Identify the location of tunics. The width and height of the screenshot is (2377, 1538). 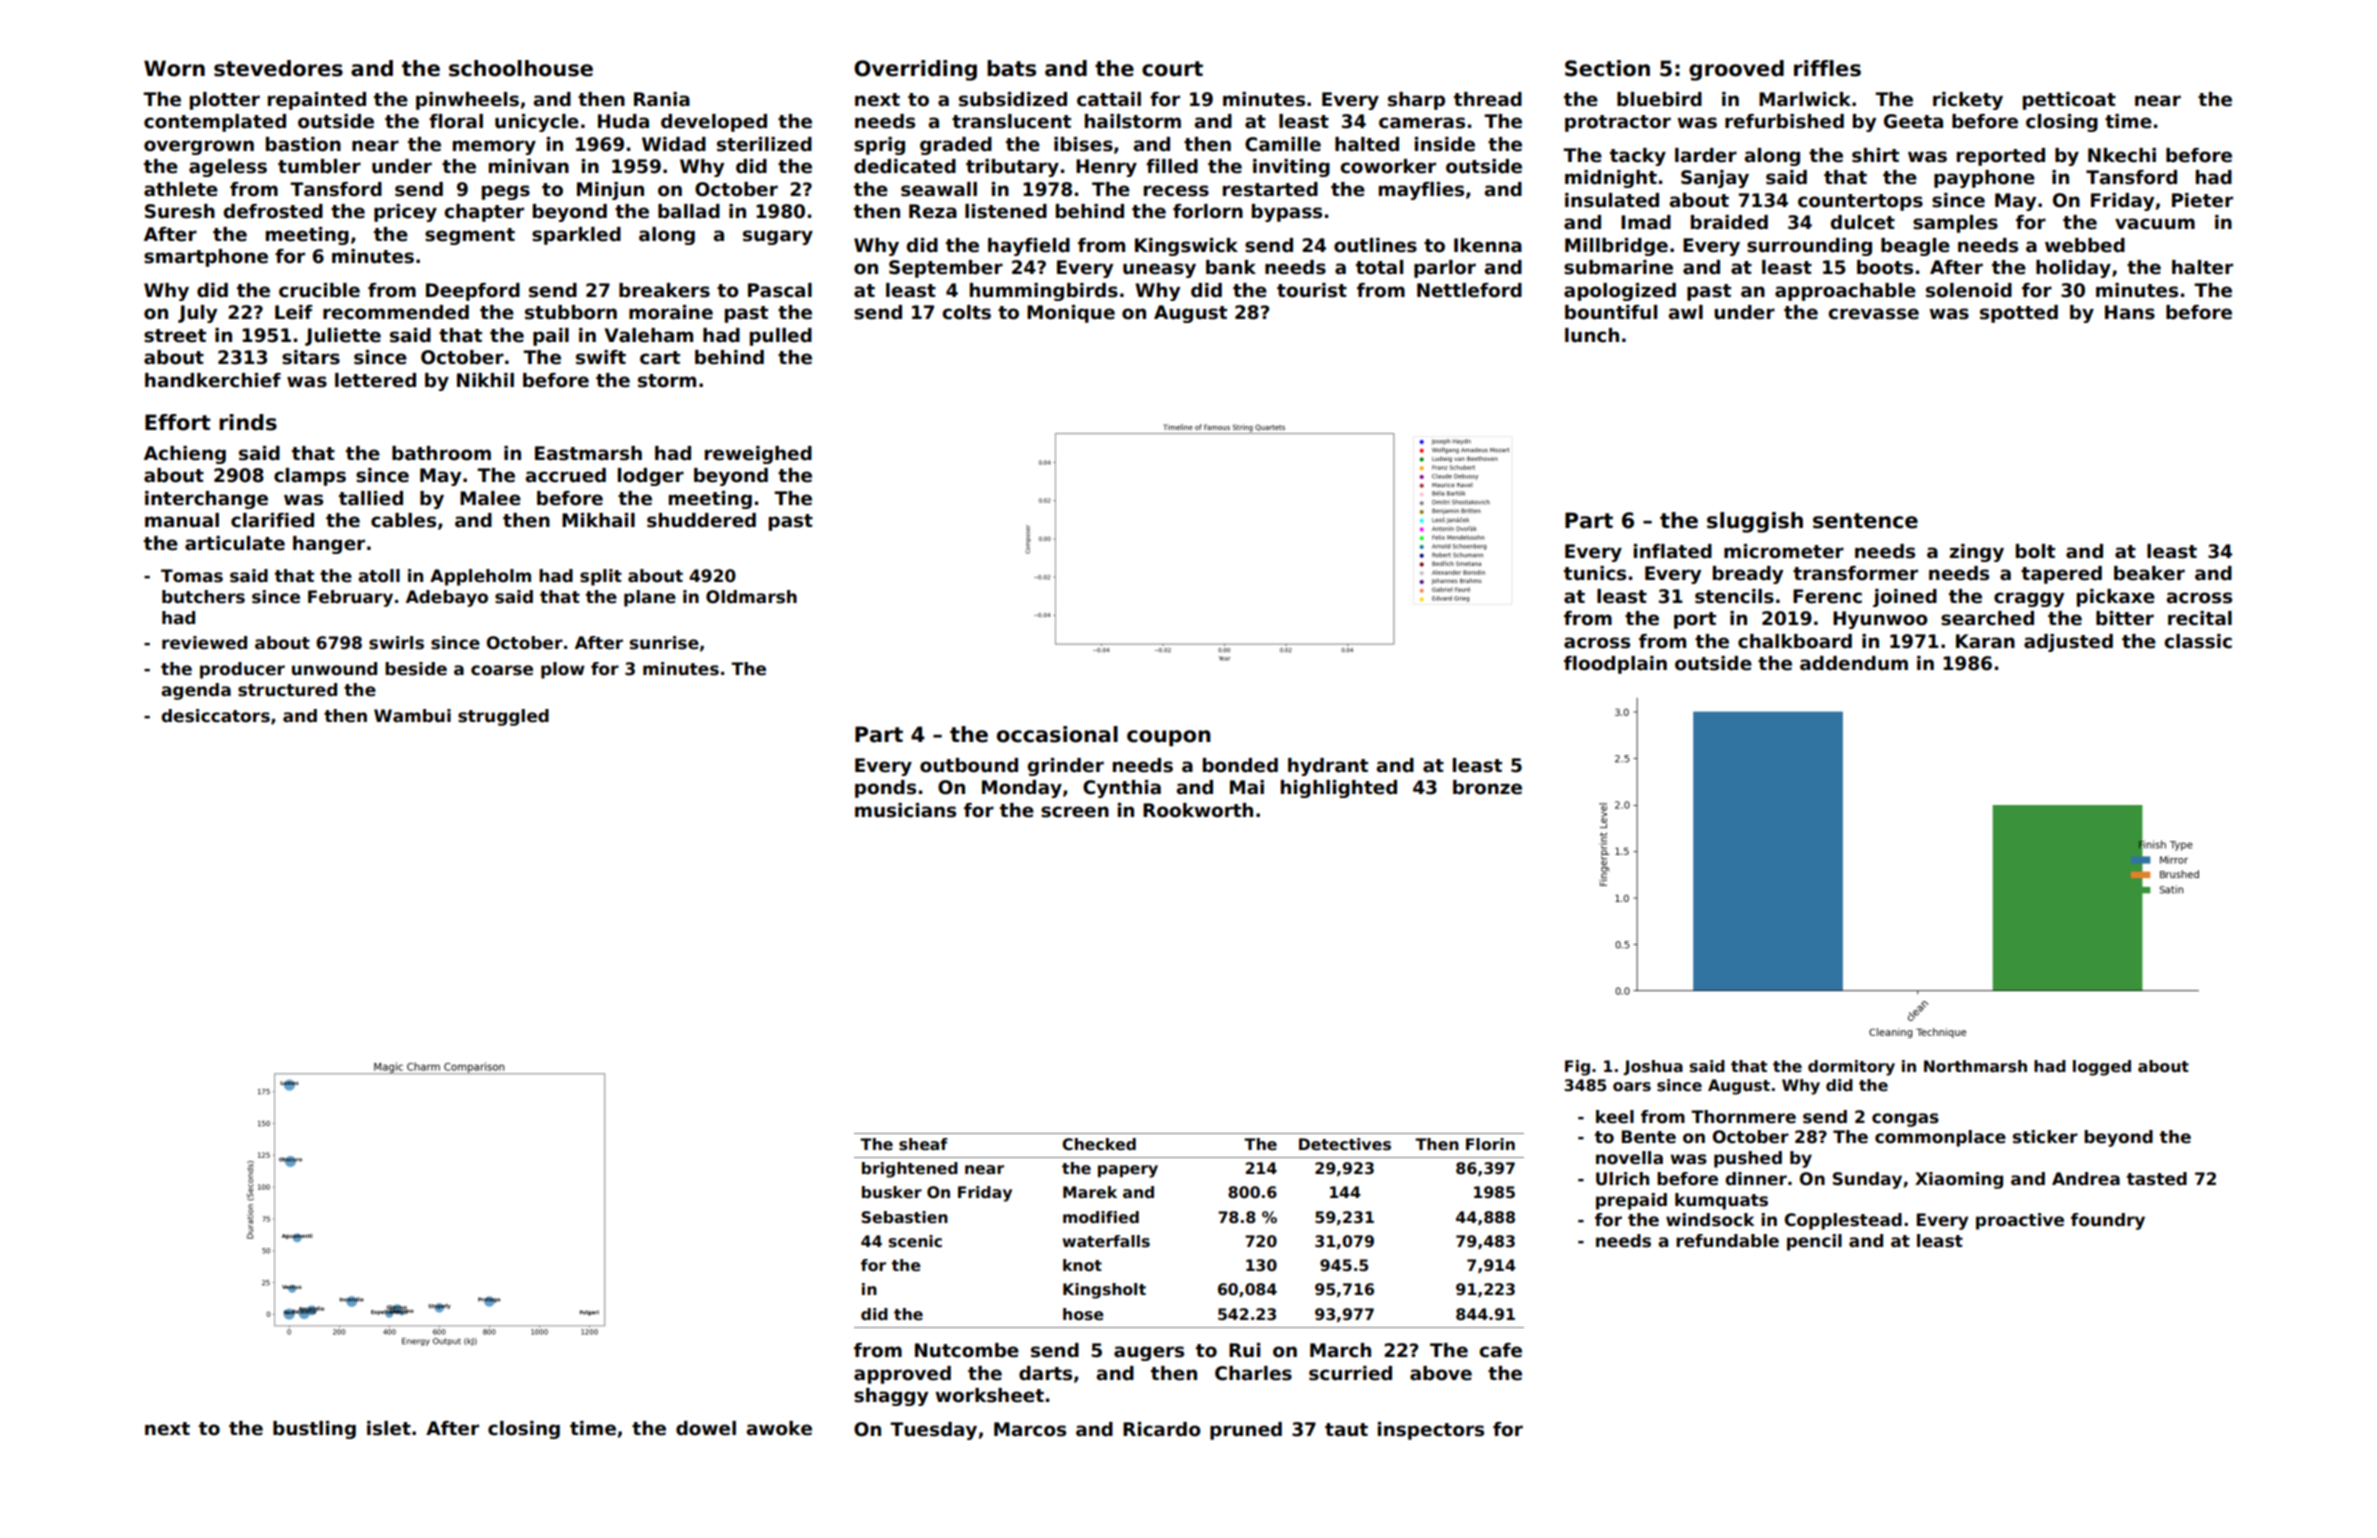
(1595, 573).
